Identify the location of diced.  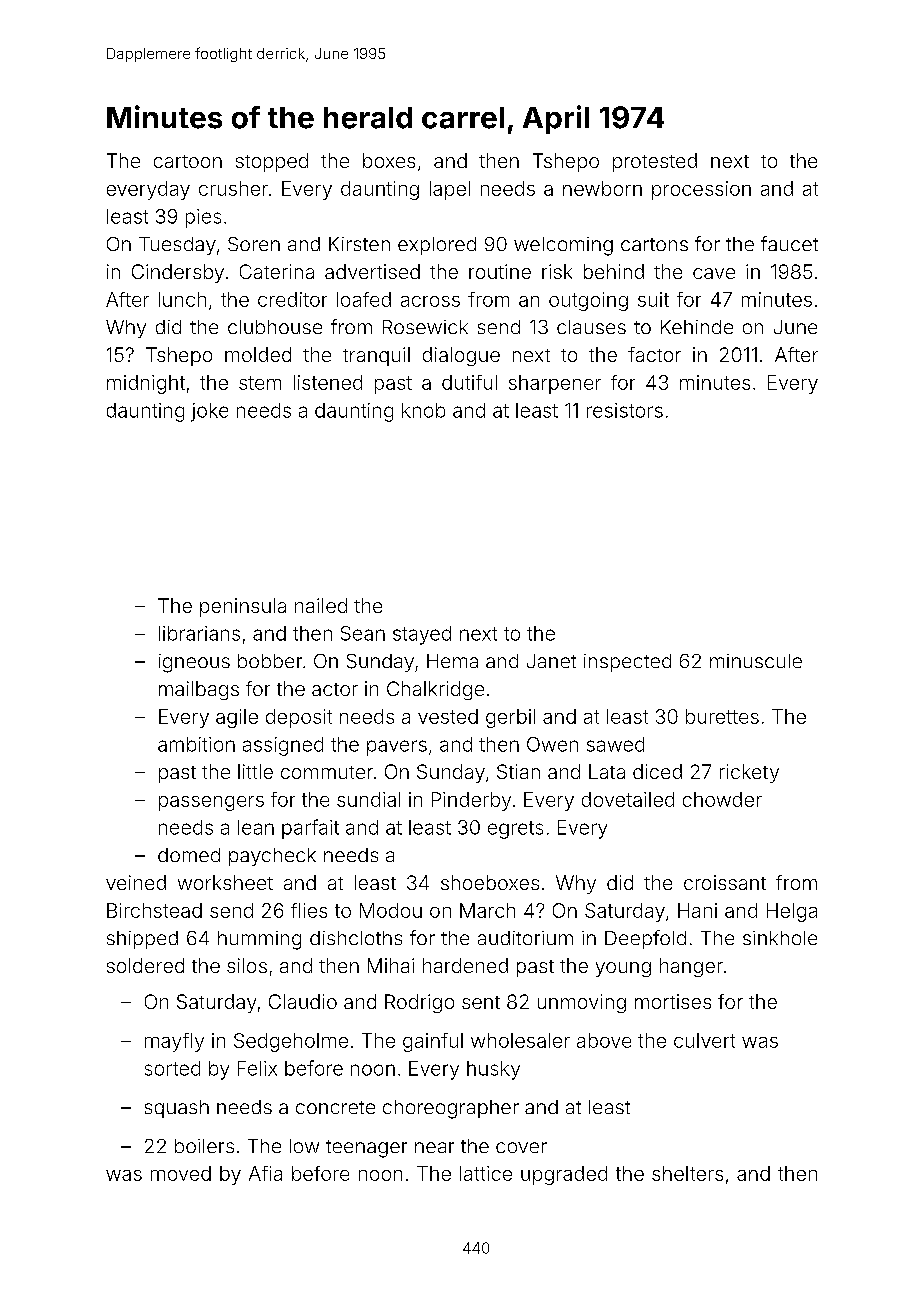
(657, 771).
